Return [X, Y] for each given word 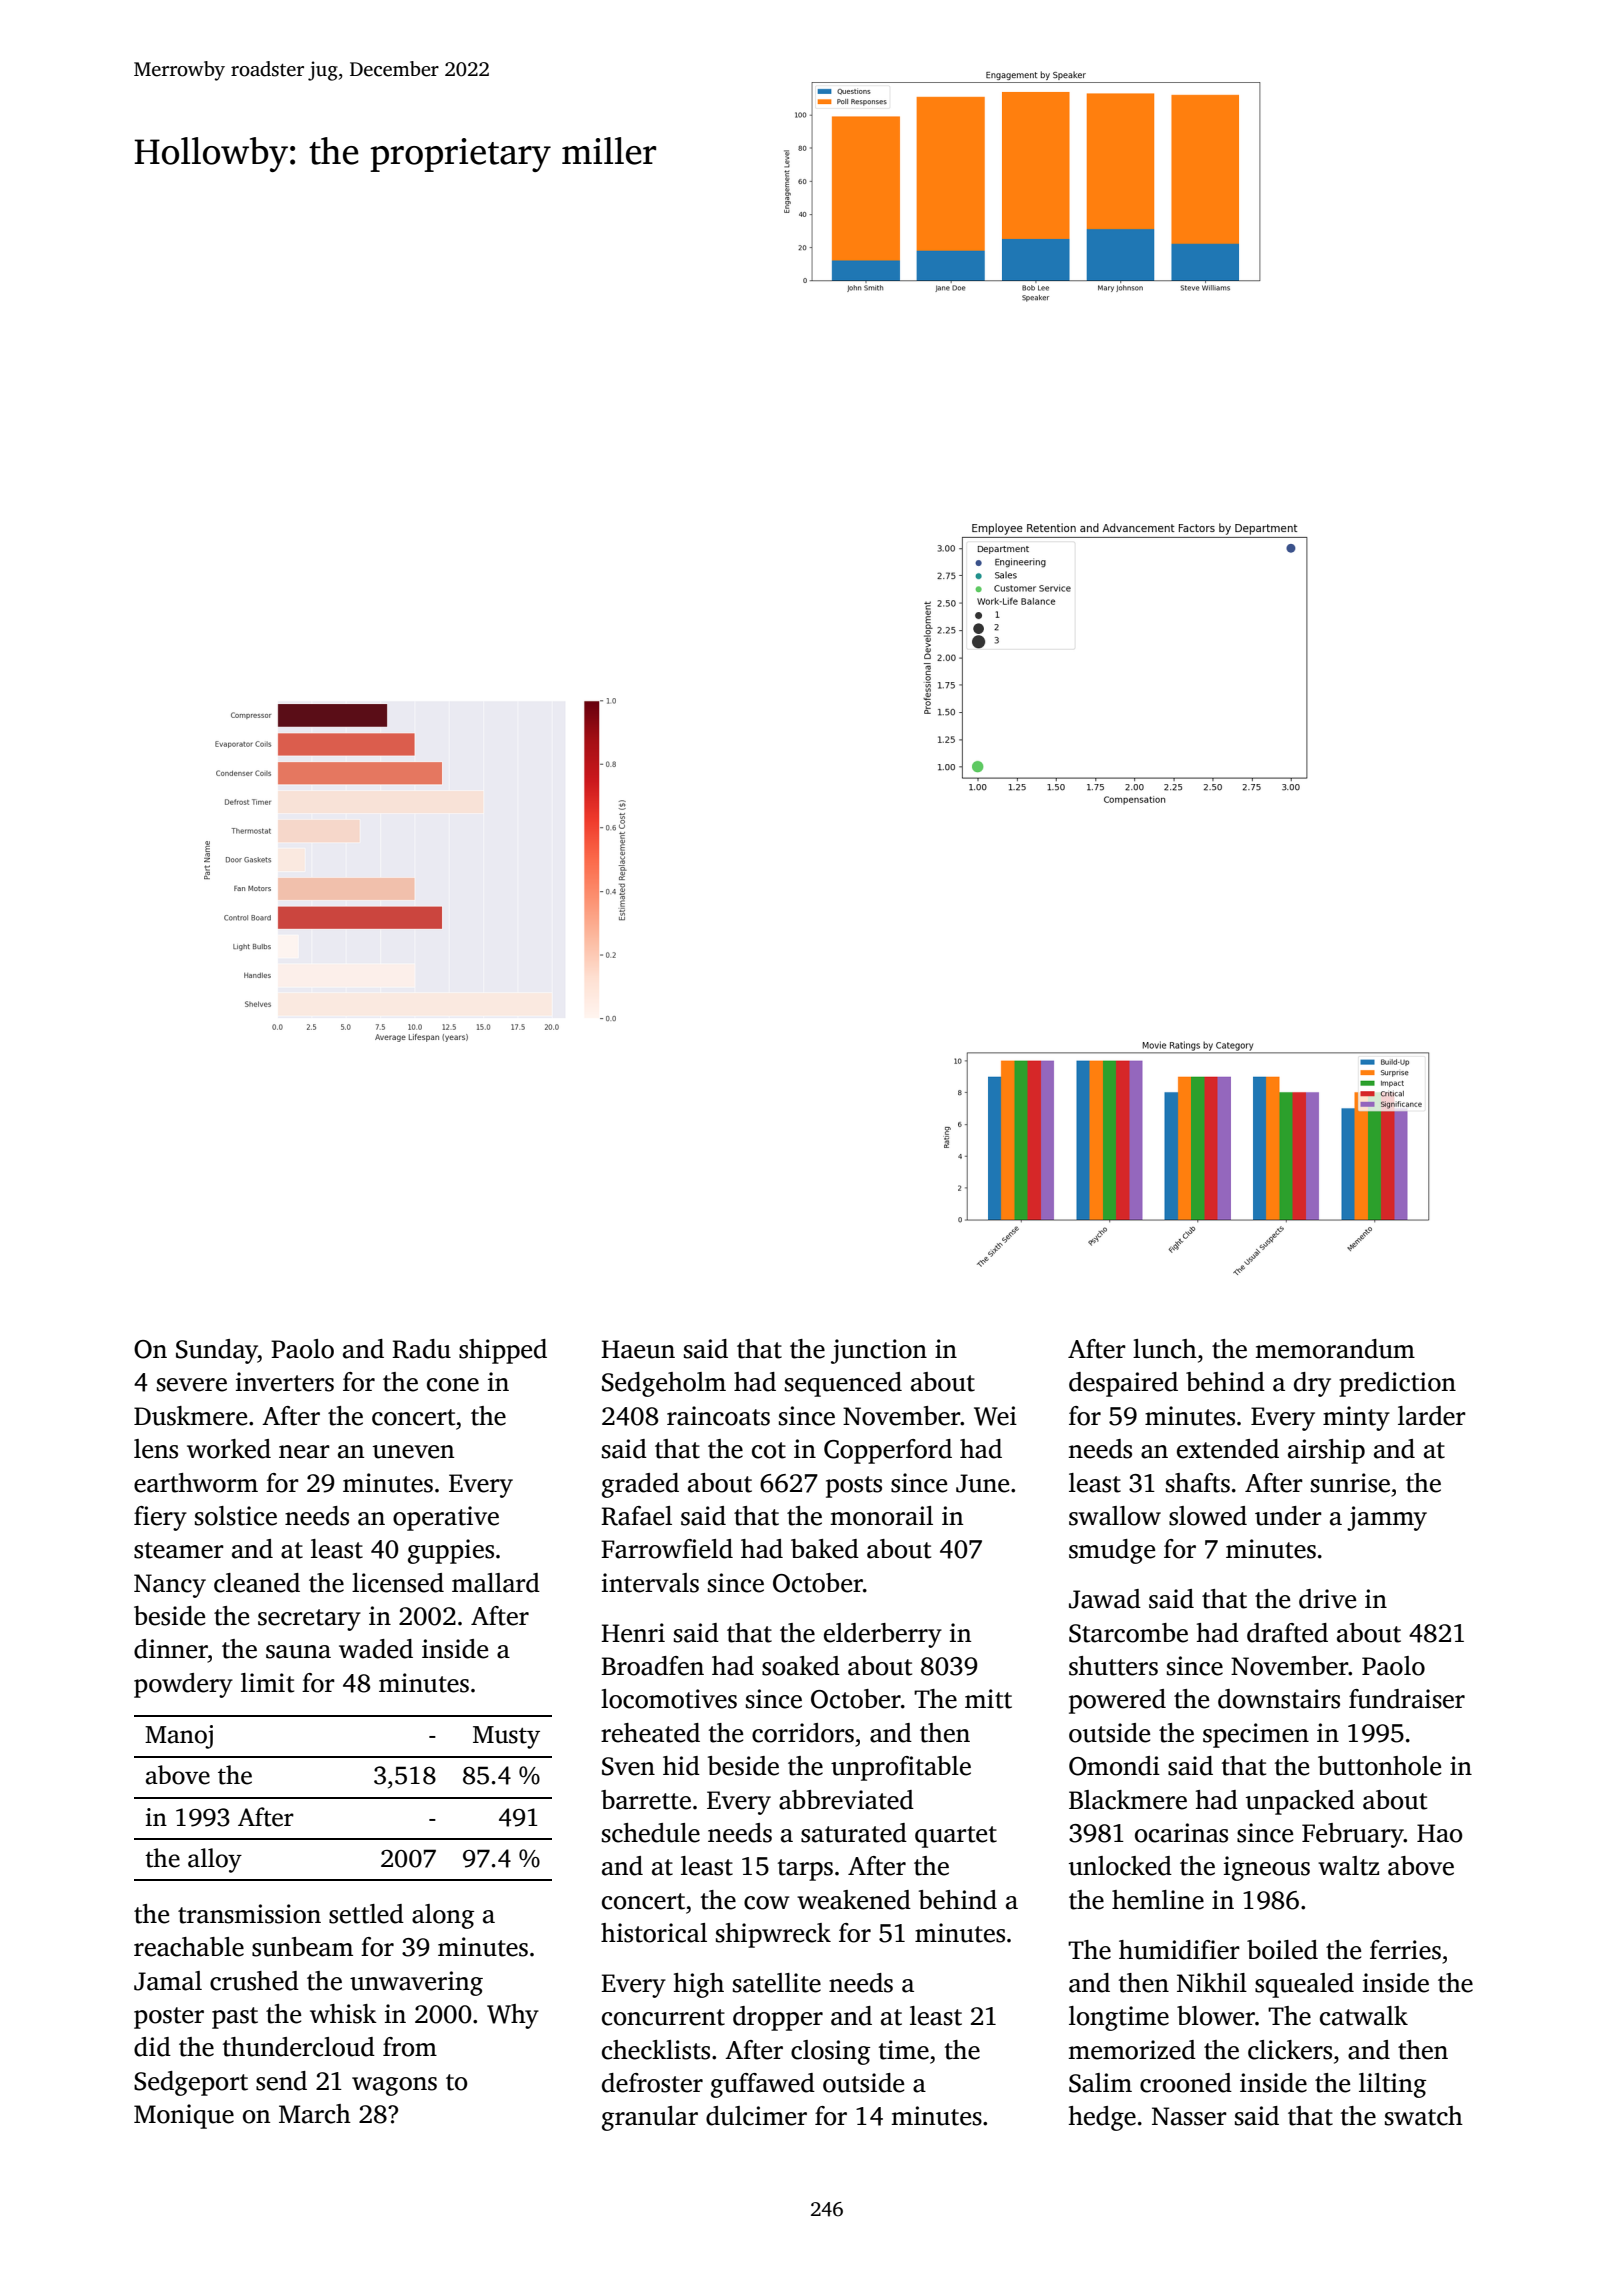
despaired [1123, 1384]
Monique [184, 2116]
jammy [1387, 1518]
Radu [421, 1349]
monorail [881, 1516]
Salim [1100, 2083]
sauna [298, 1652]
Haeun [638, 1349]
